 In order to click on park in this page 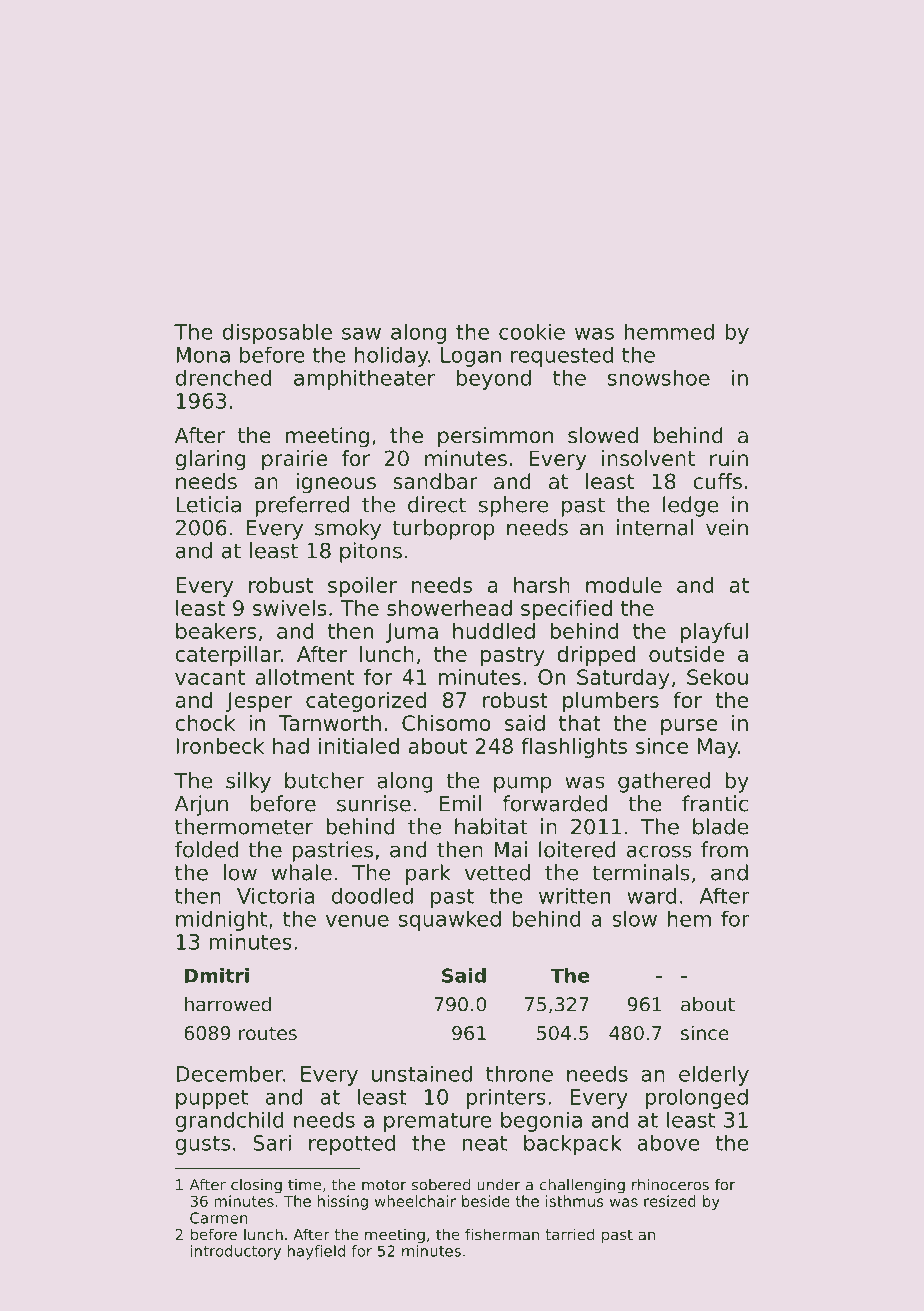, I will do `click(428, 874)`.
